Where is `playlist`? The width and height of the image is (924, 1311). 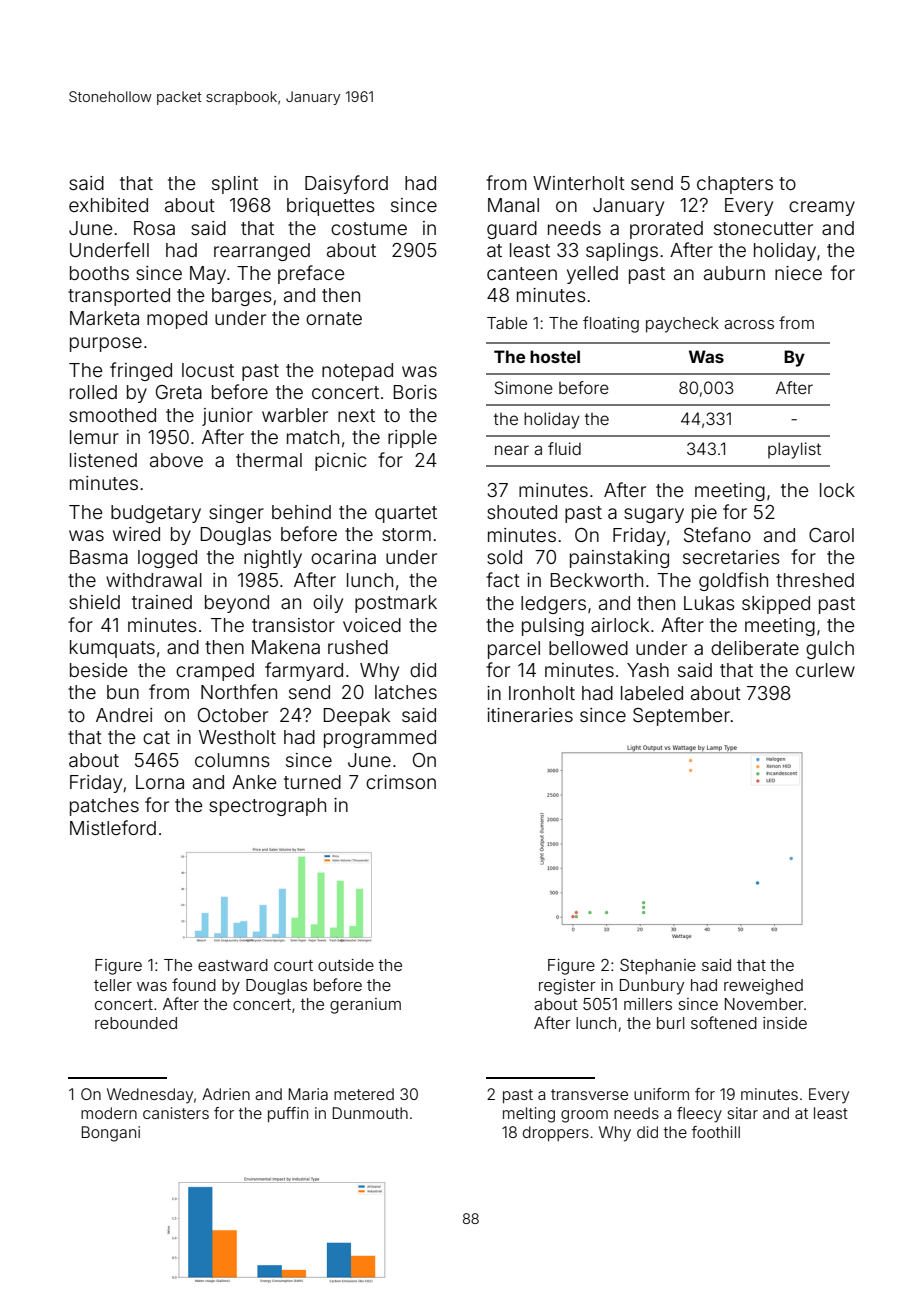 playlist is located at coordinates (794, 450).
